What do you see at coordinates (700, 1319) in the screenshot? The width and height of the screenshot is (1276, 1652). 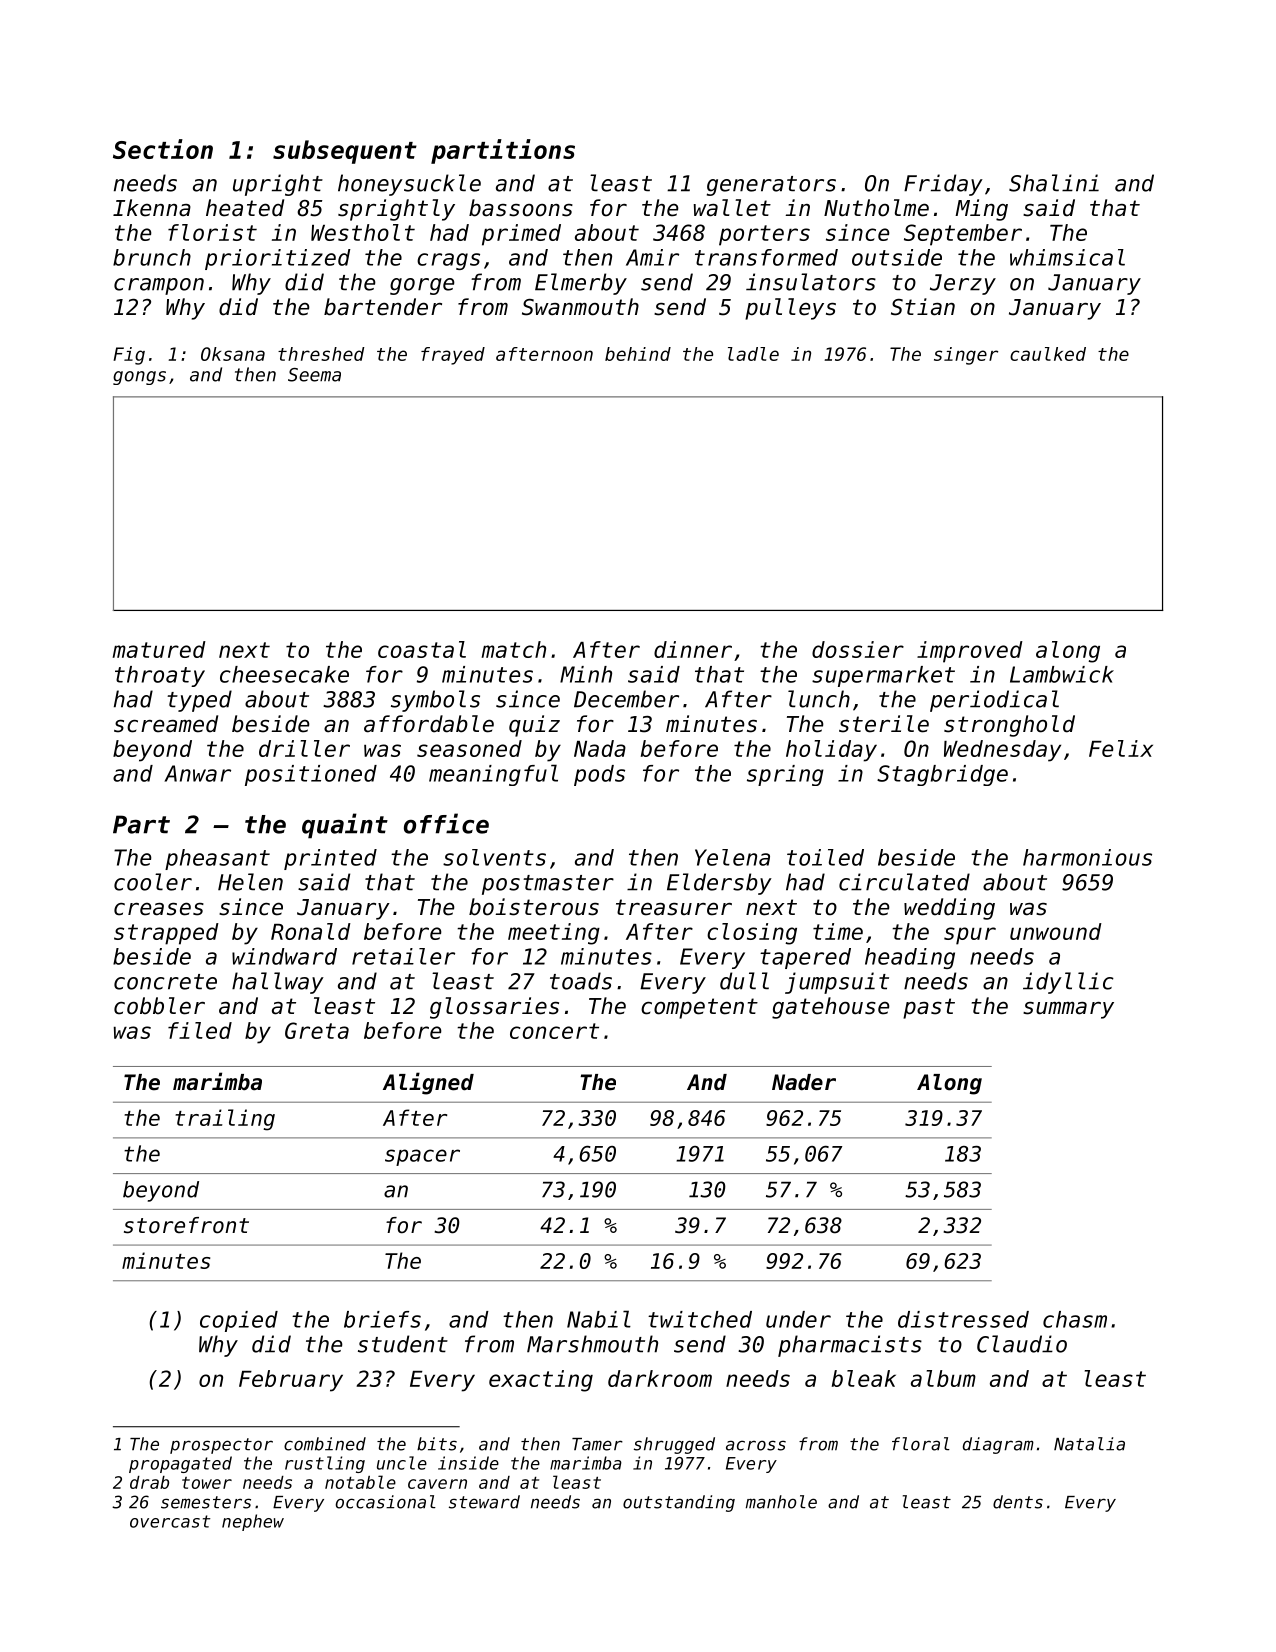 I see `twitched` at bounding box center [700, 1319].
